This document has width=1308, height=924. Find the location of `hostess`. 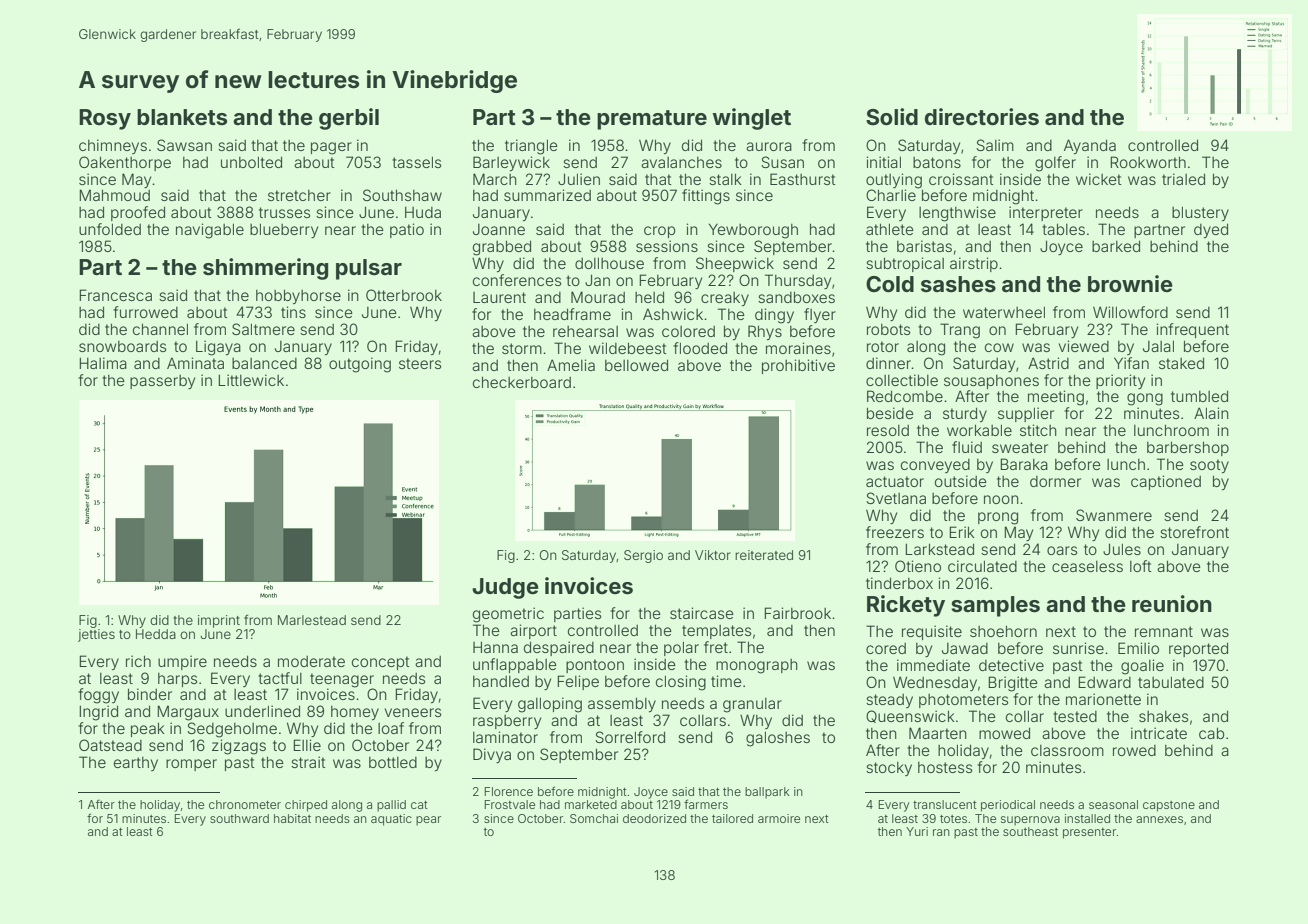

hostess is located at coordinates (945, 767).
